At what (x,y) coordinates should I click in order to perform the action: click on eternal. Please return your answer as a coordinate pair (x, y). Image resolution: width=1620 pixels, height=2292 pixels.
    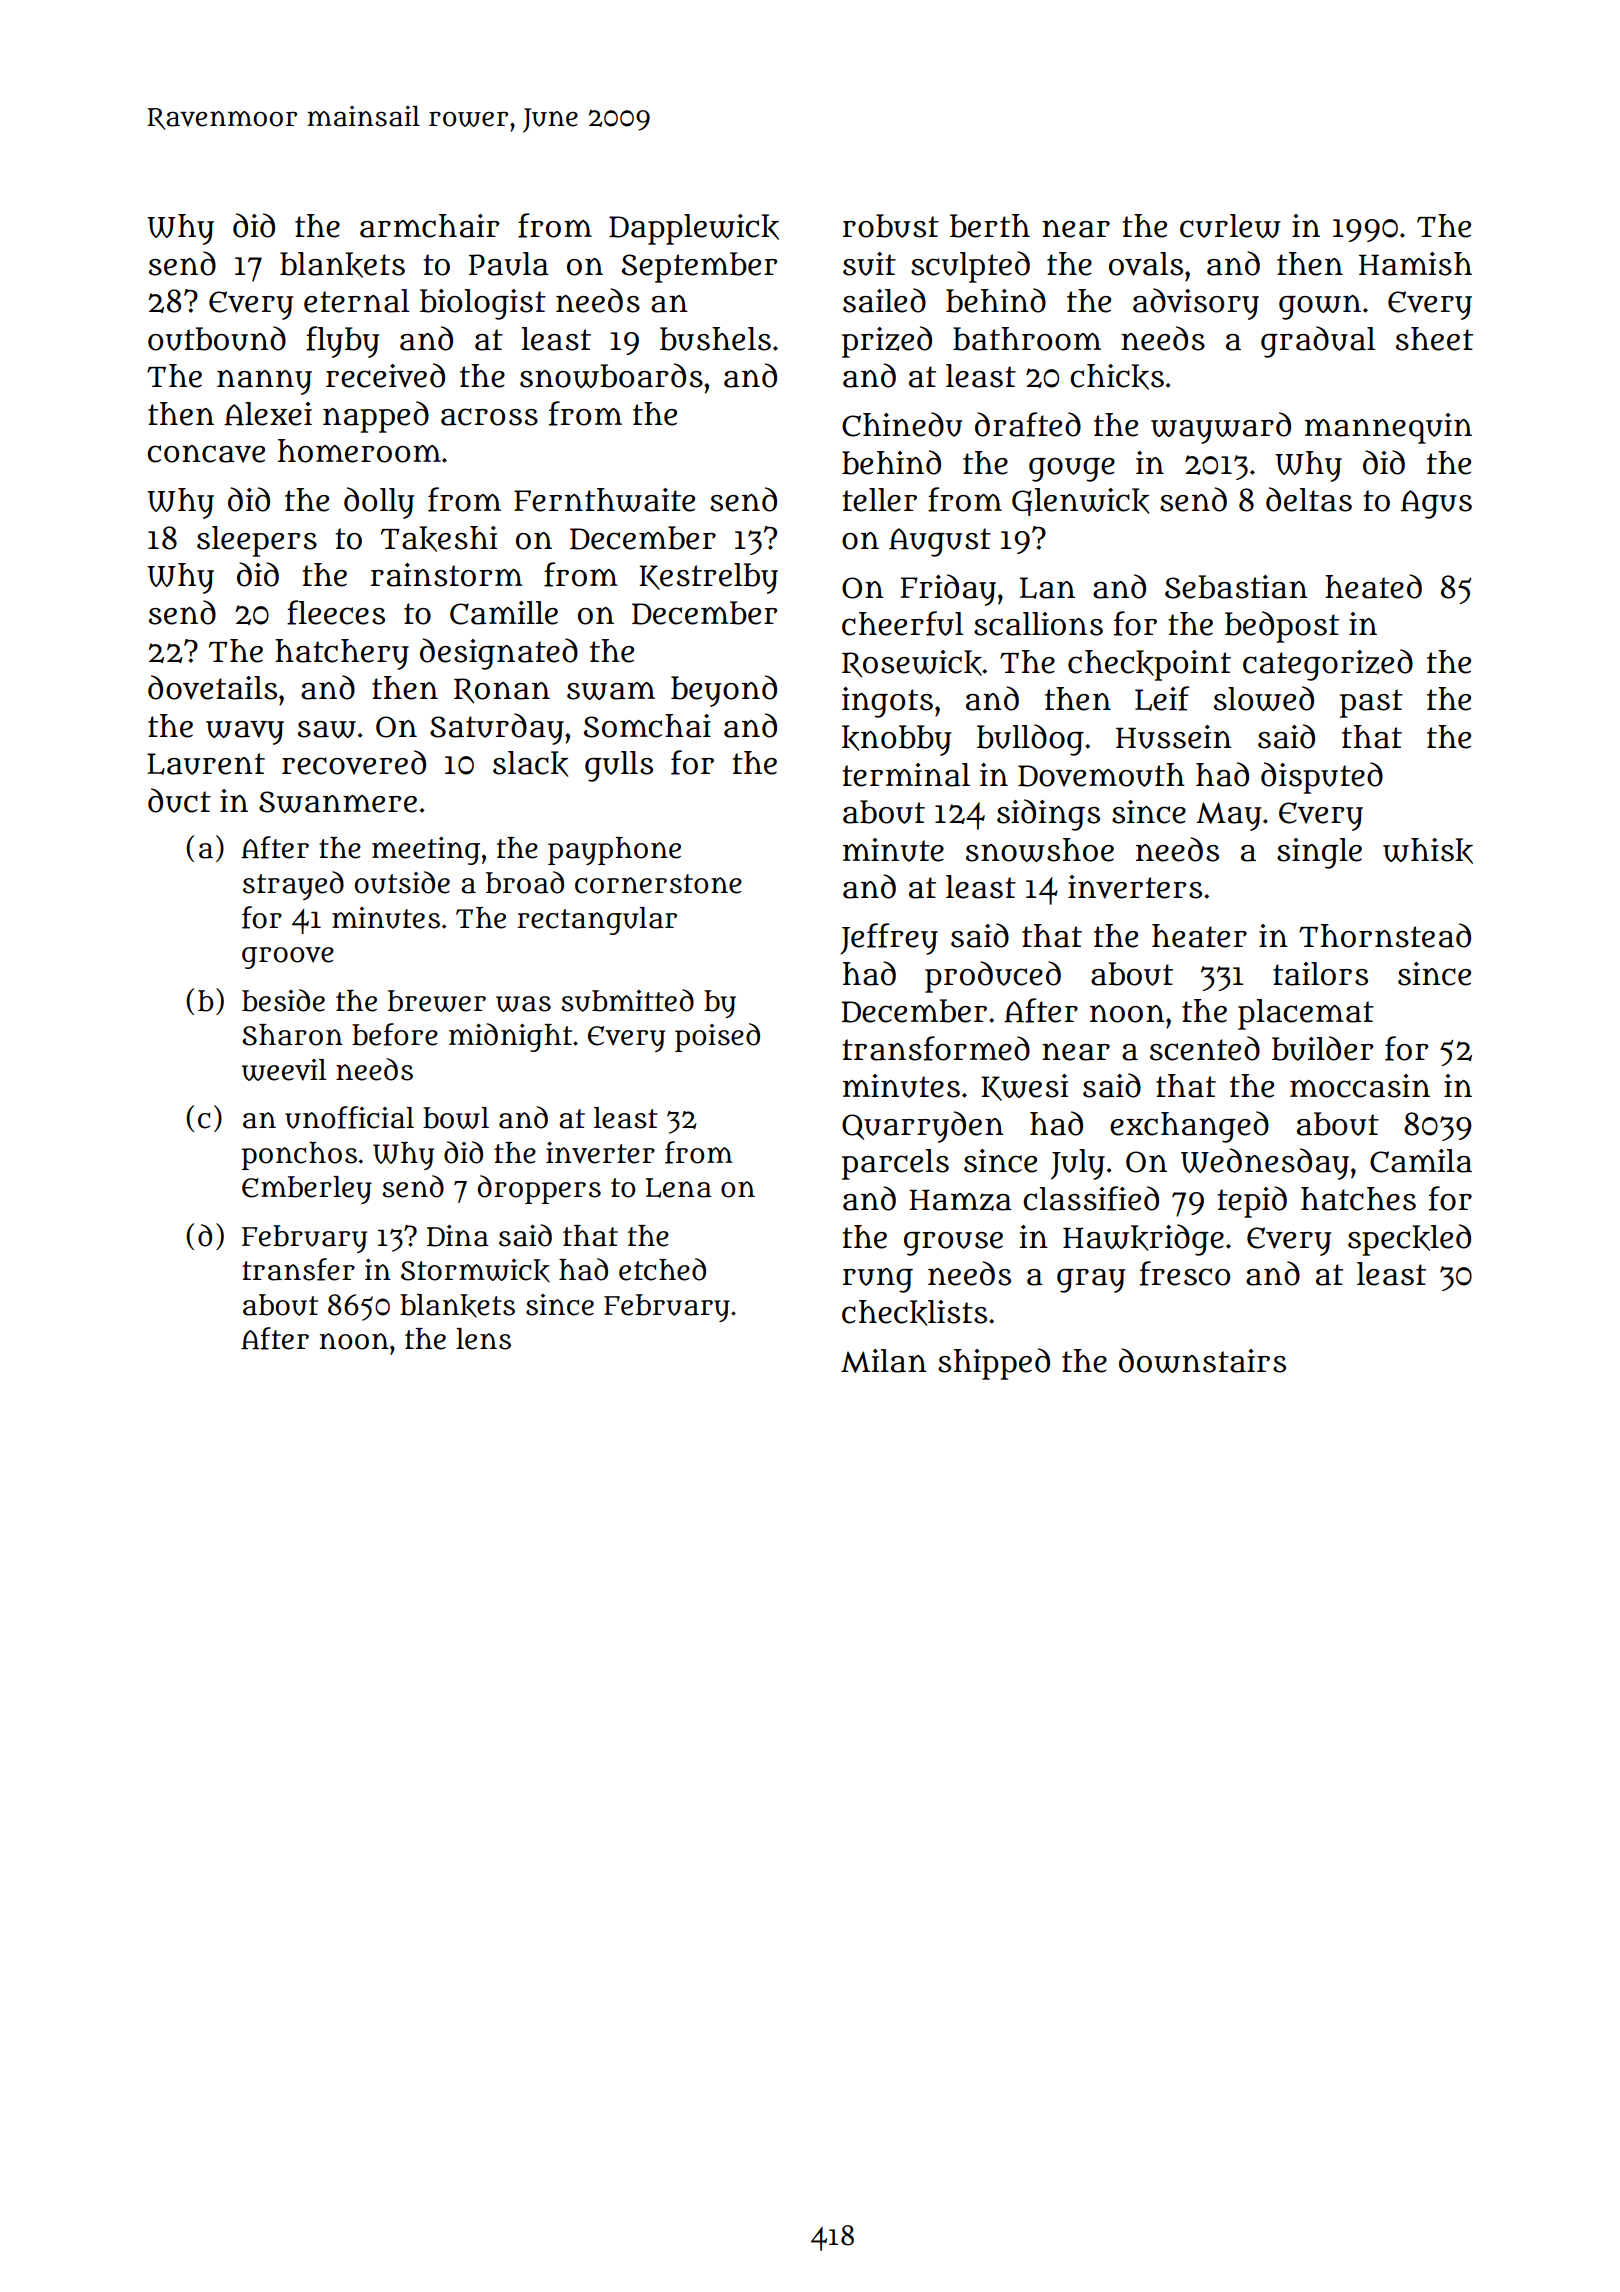
    Looking at the image, I should click on (357, 301).
